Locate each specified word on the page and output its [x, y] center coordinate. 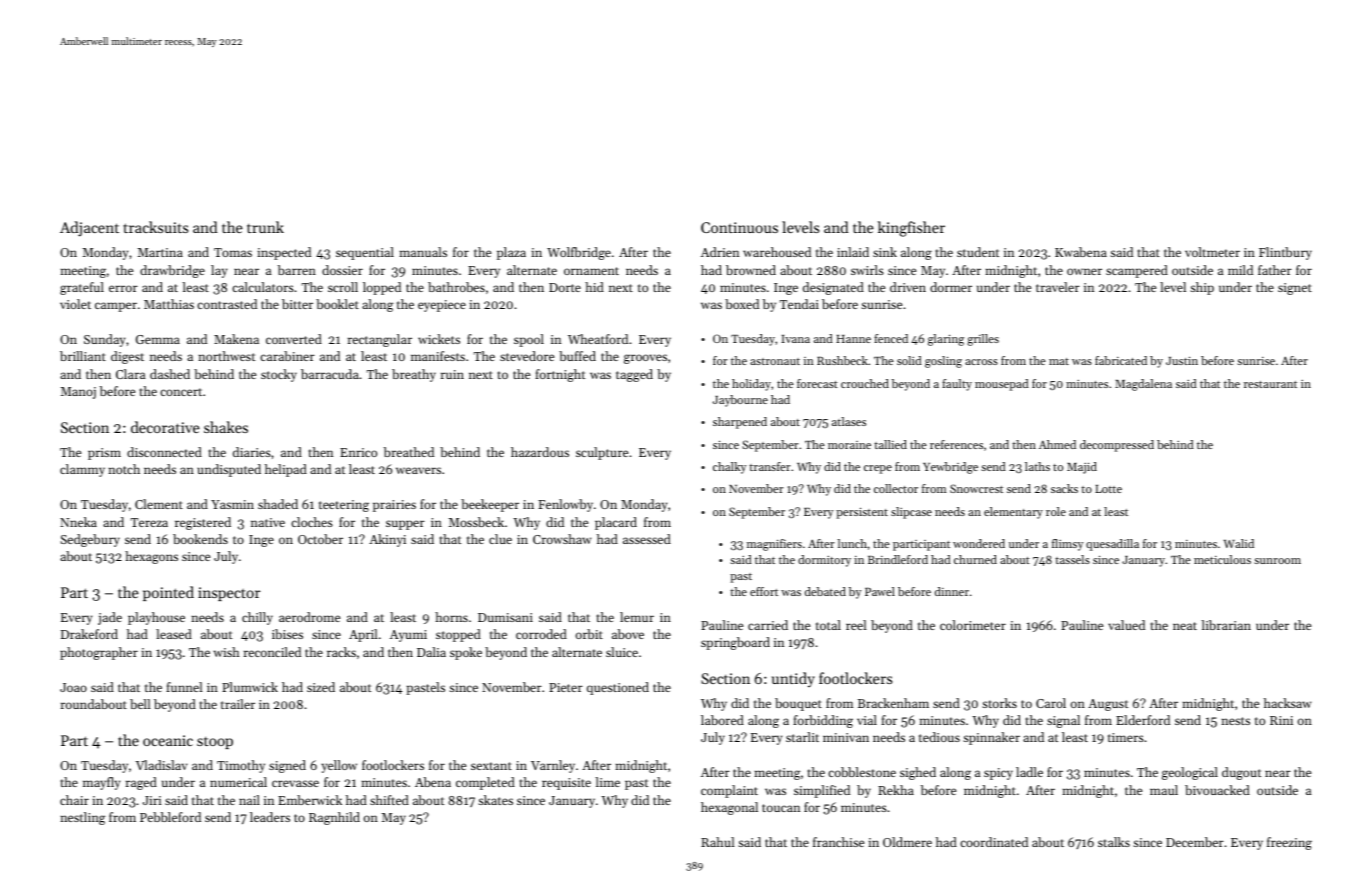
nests [1235, 721]
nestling [83, 818]
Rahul [718, 842]
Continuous [739, 227]
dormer [951, 287]
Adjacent [89, 229]
